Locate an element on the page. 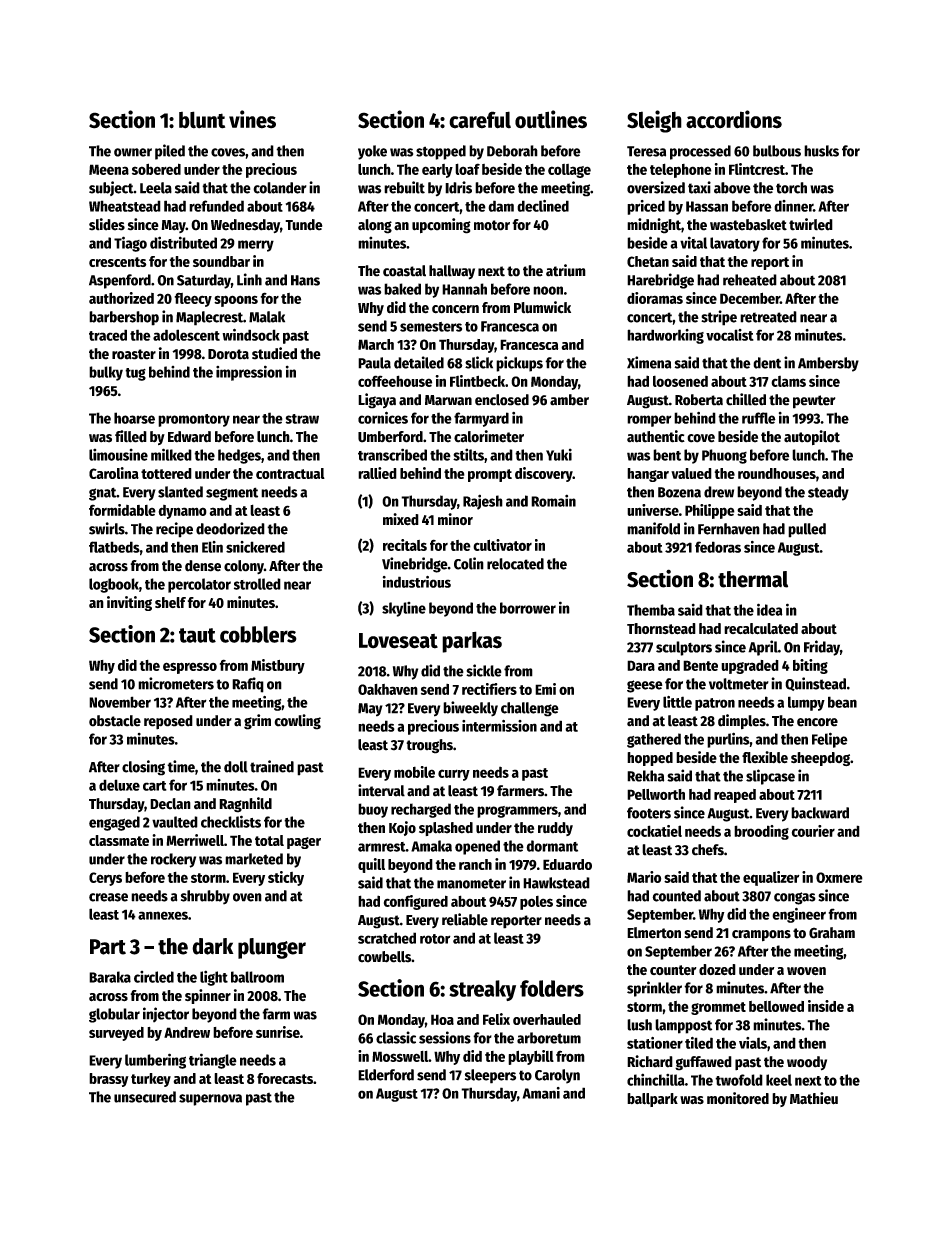 The height and width of the image is (1233, 952). Roberta is located at coordinates (699, 400).
